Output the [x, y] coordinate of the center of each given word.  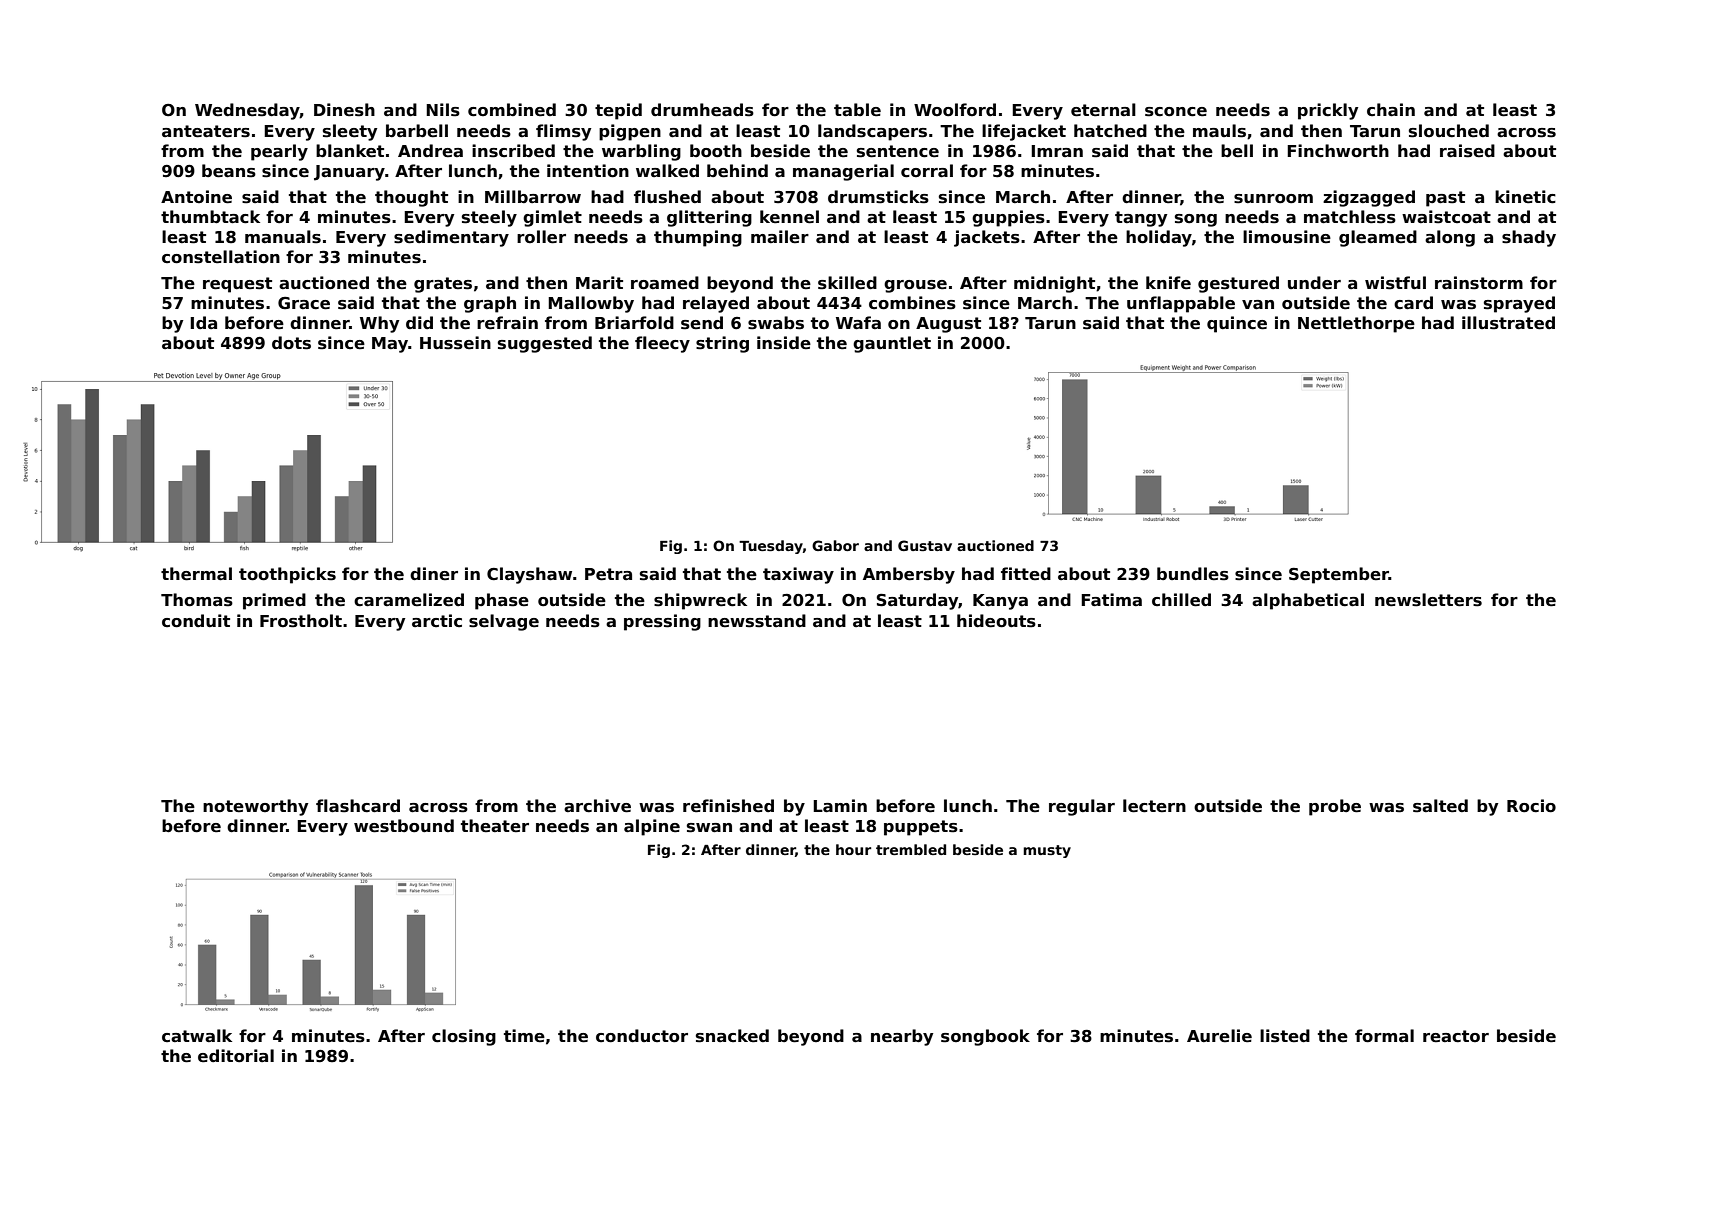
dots [291, 343]
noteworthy [255, 807]
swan [709, 828]
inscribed [513, 151]
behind [737, 171]
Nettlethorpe [1356, 324]
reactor [1456, 1036]
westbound [404, 826]
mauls [1219, 131]
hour [853, 849]
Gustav [925, 545]
